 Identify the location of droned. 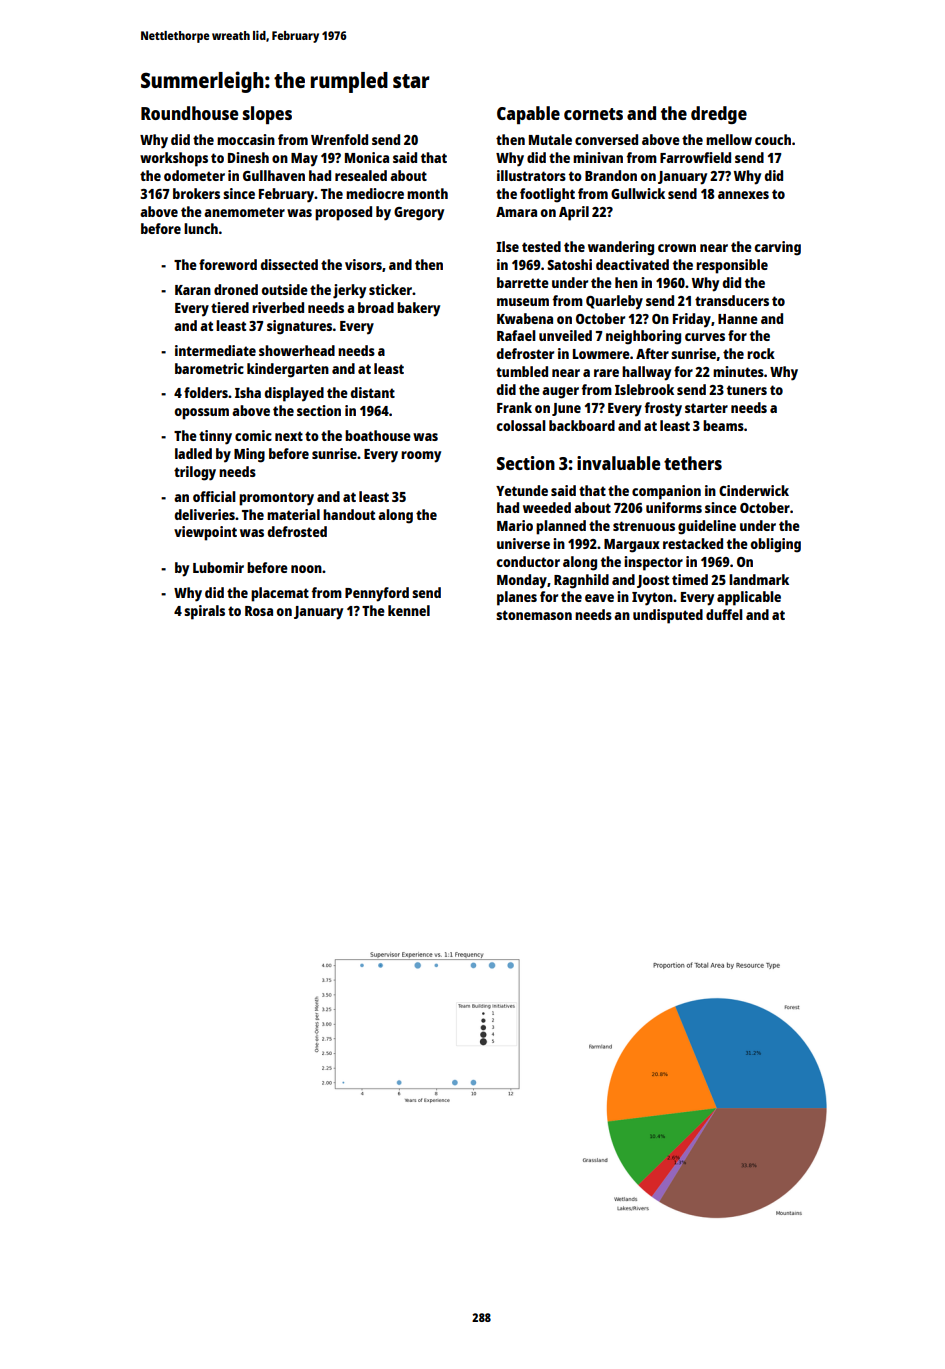
(236, 289).
